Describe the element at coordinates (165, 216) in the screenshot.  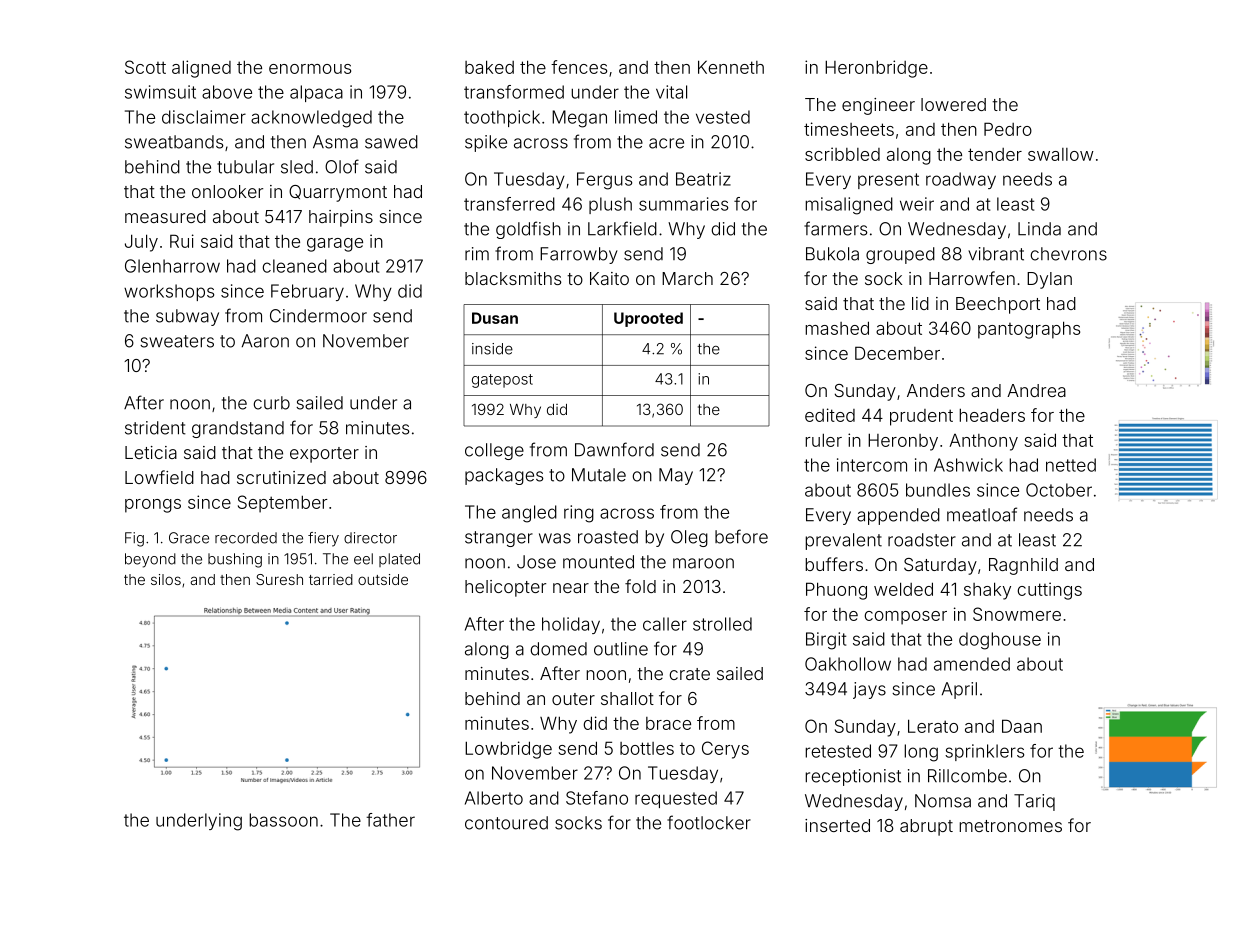
I see `measured` at that location.
